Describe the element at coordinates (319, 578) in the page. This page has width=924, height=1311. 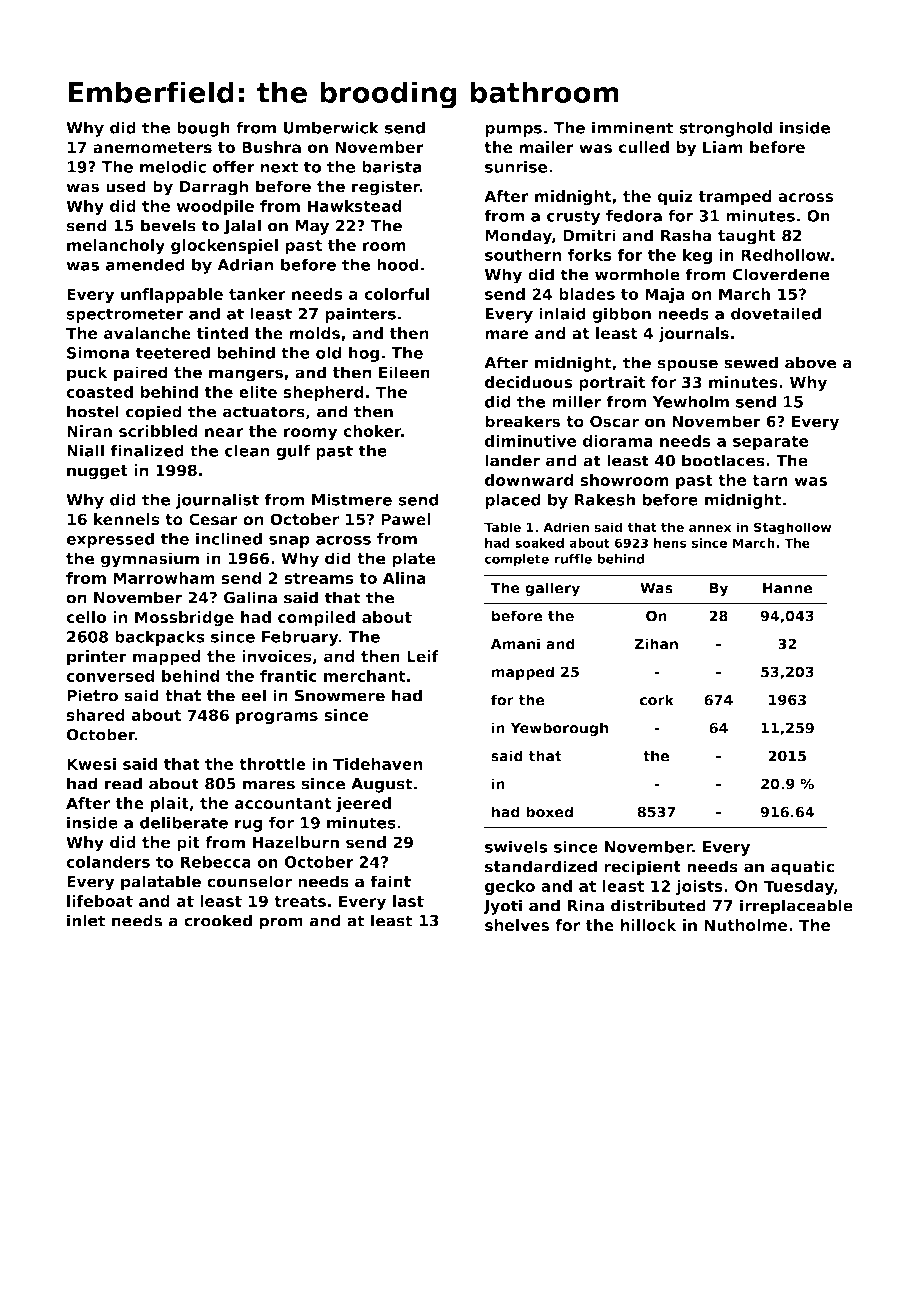
I see `streams` at that location.
